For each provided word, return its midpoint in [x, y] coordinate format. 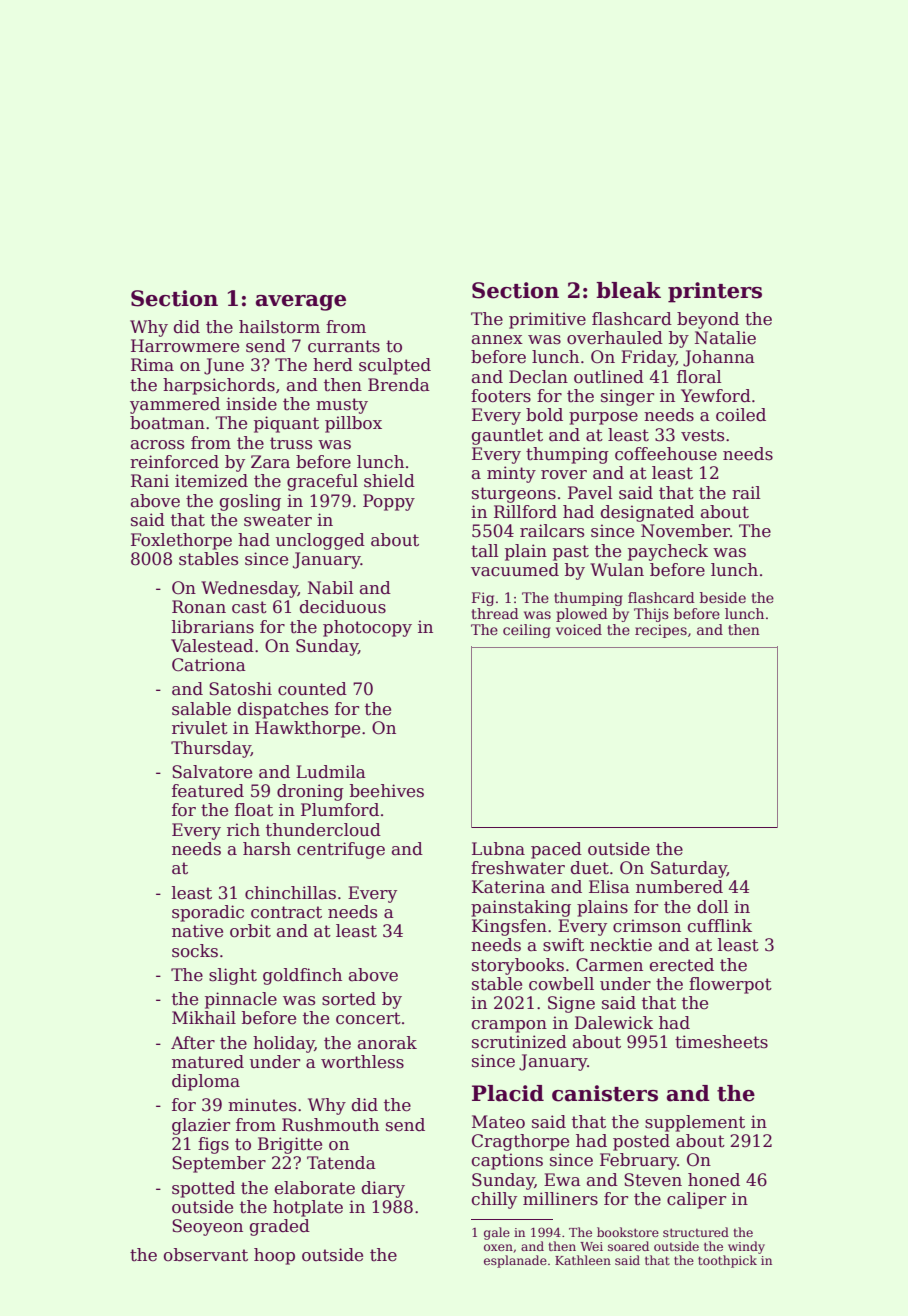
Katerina [508, 887]
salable [201, 709]
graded [280, 1227]
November [685, 531]
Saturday [689, 869]
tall [485, 551]
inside [251, 404]
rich [243, 830]
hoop [274, 1256]
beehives [387, 791]
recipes [661, 631]
